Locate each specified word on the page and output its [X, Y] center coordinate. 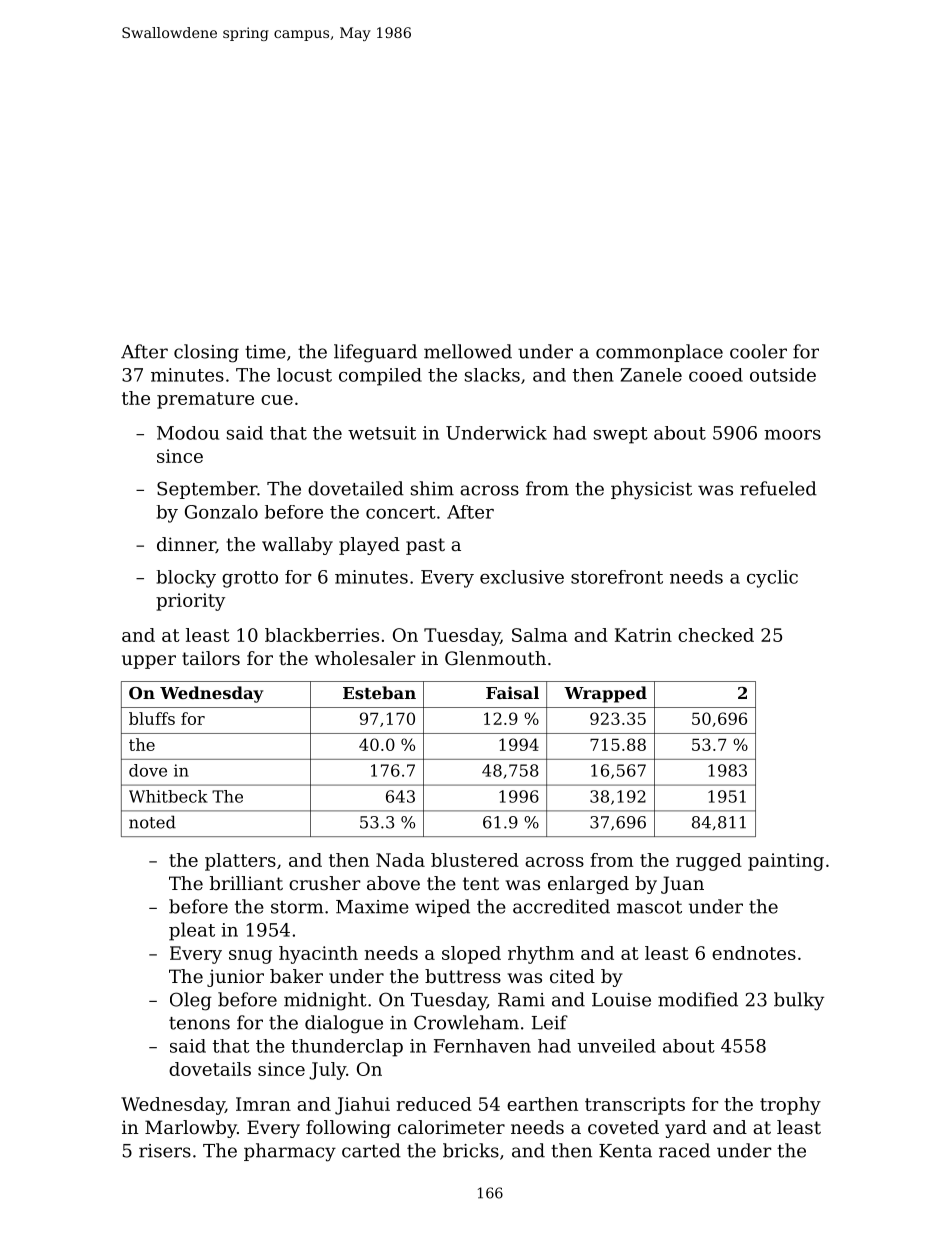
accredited [561, 906]
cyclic [772, 579]
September [207, 490]
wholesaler [365, 658]
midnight [325, 1001]
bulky [799, 1001]
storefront [617, 577]
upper [149, 662]
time [265, 352]
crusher [324, 883]
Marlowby [191, 1129]
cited [572, 976]
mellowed [468, 351]
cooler [758, 351]
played [369, 546]
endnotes [754, 953]
